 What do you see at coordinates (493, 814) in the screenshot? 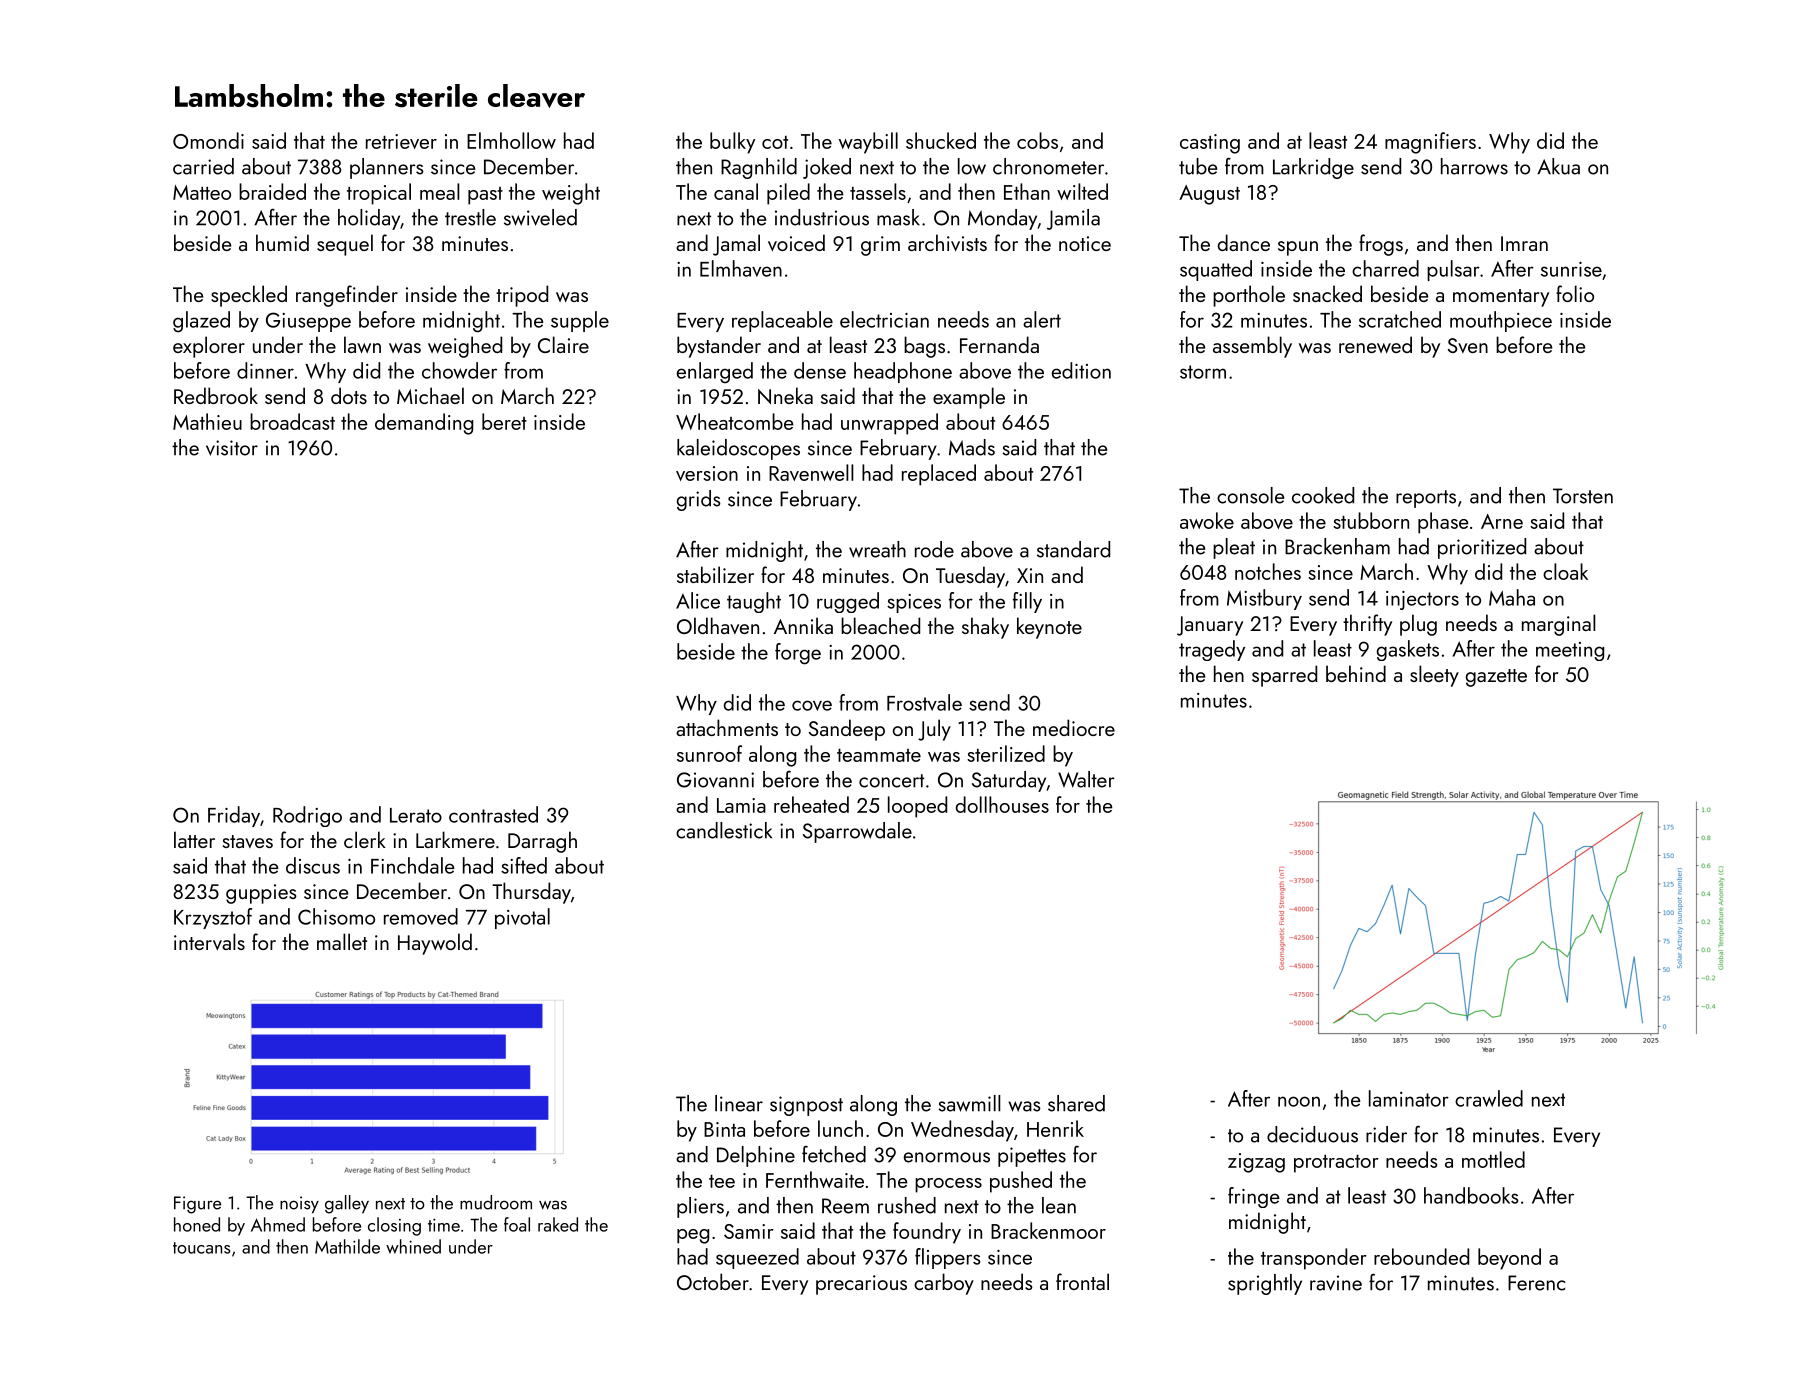
I see `contrasted` at bounding box center [493, 814].
